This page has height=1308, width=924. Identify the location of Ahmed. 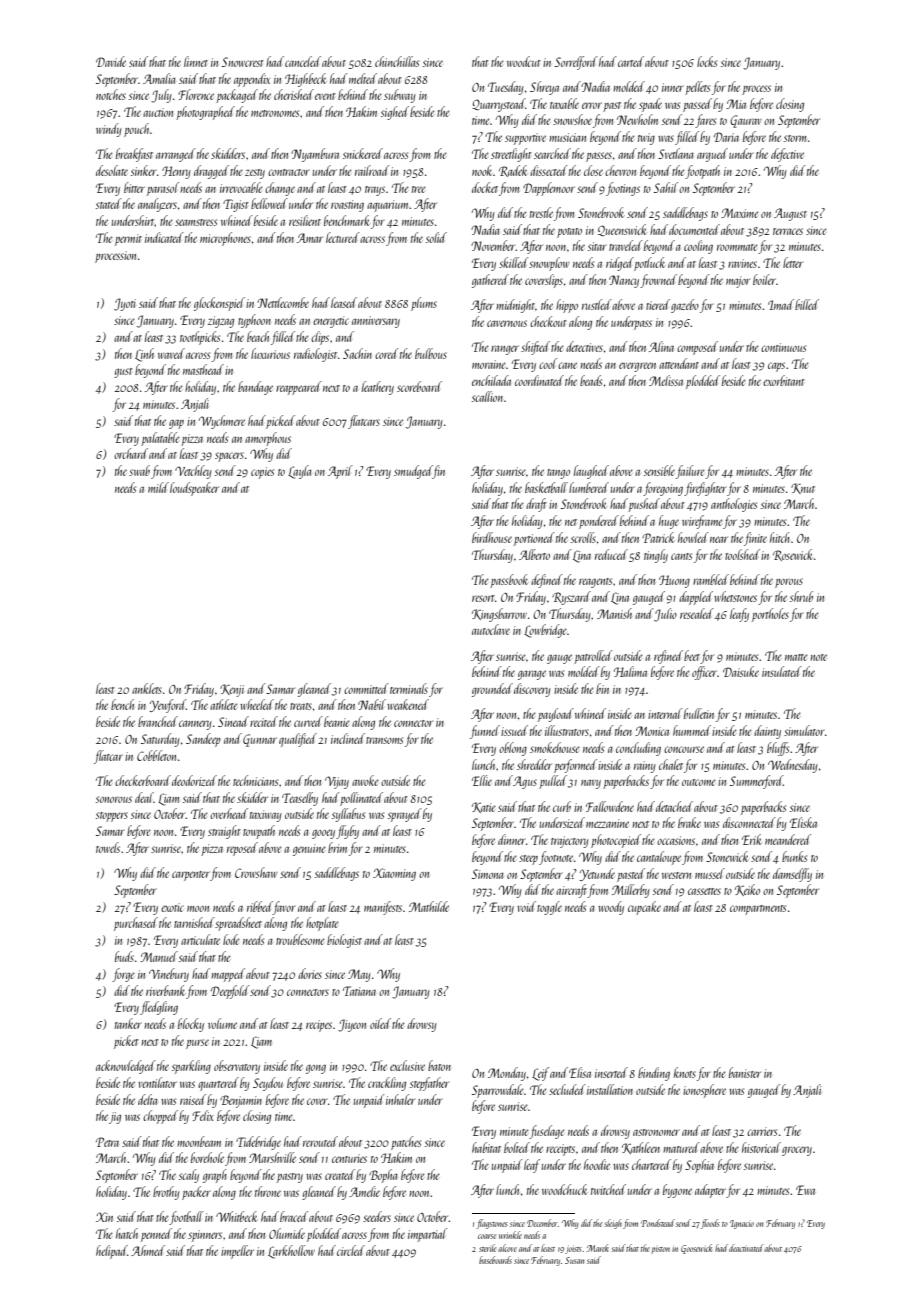
(148, 1250).
